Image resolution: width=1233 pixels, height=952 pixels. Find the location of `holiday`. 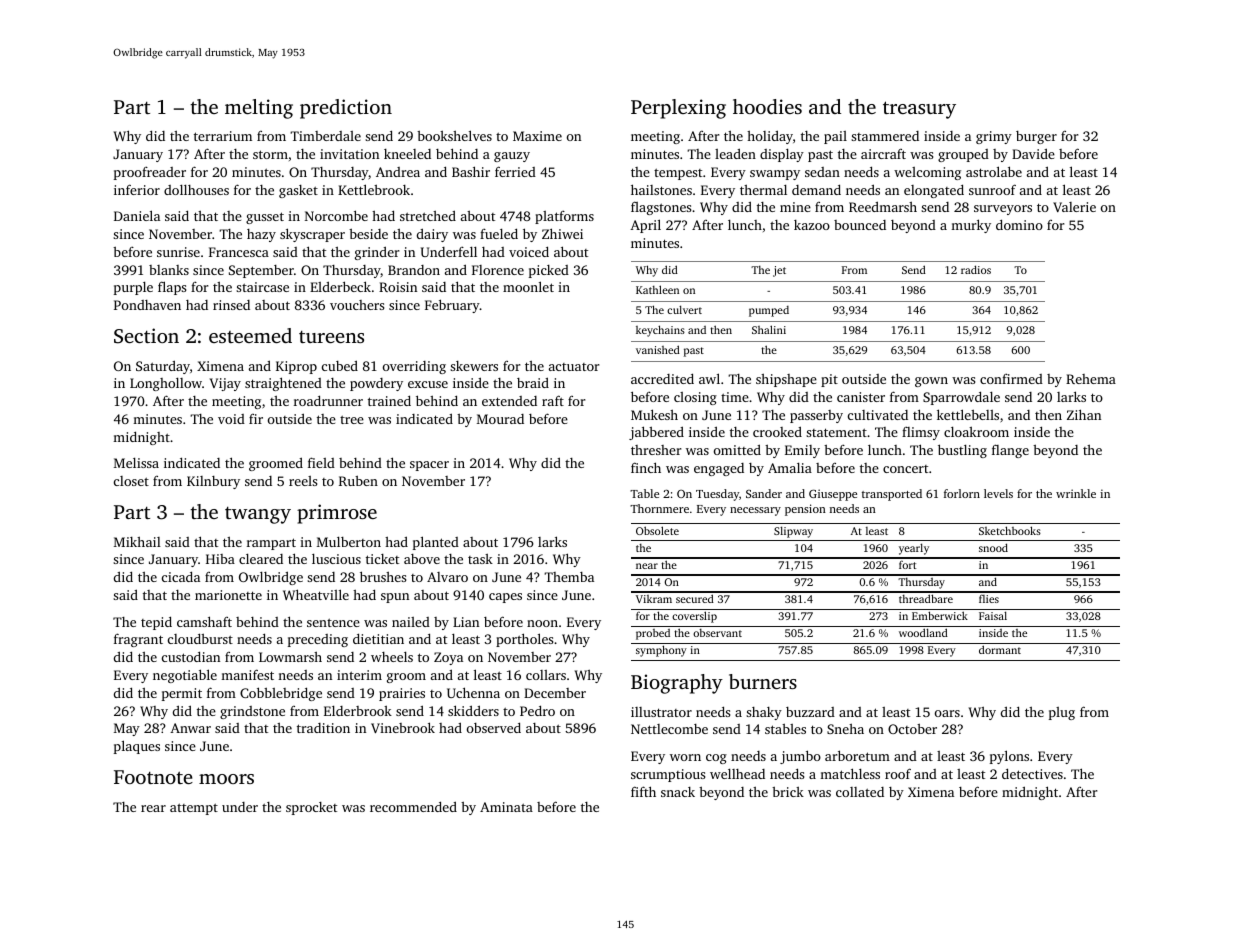

holiday is located at coordinates (770, 137).
